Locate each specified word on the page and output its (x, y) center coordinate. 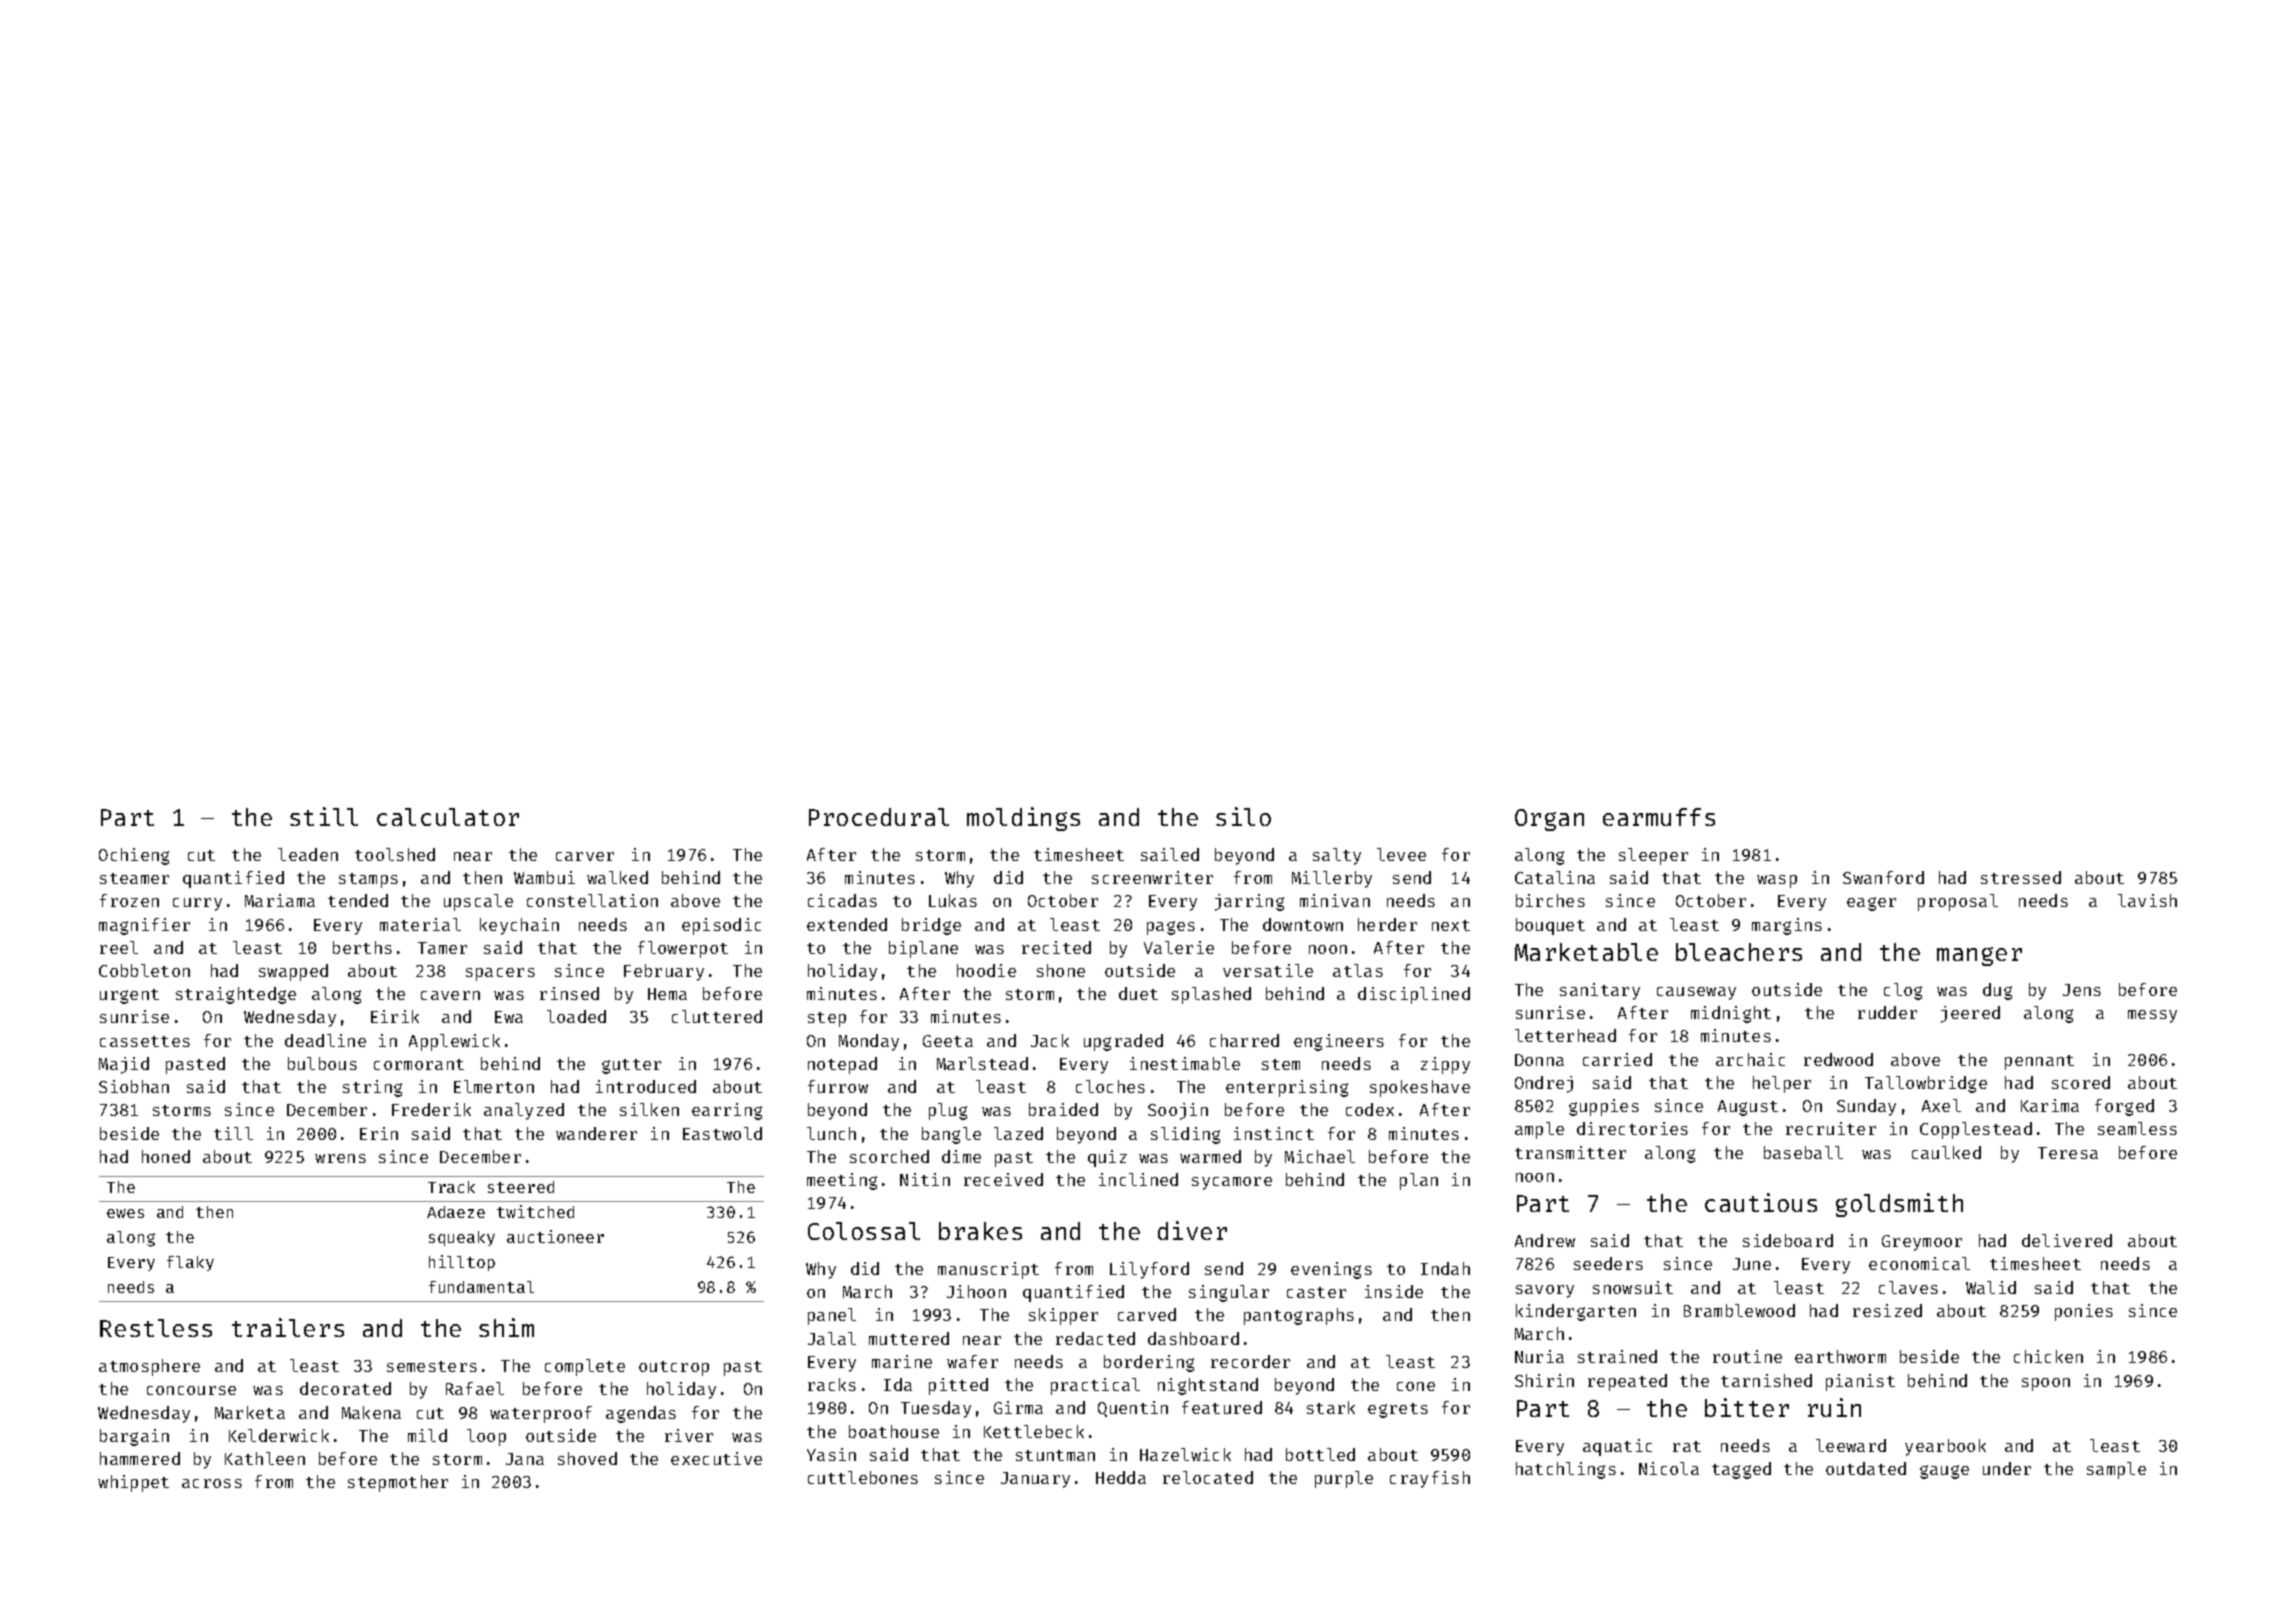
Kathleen (265, 1458)
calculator (448, 817)
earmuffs (1659, 817)
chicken (2048, 1356)
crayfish (1430, 1479)
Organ (1549, 820)
